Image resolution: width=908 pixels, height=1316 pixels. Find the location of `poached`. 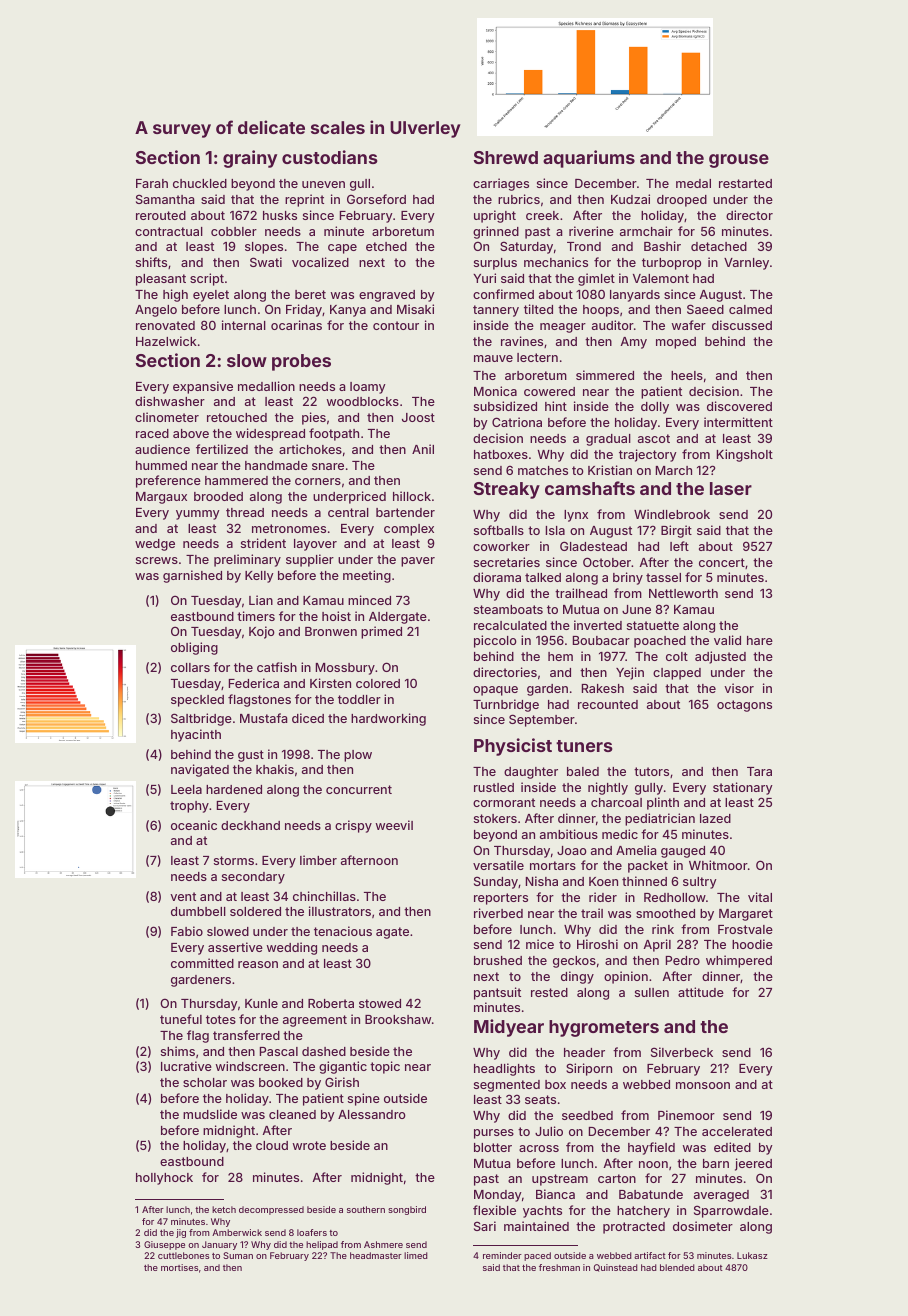

poached is located at coordinates (660, 642).
